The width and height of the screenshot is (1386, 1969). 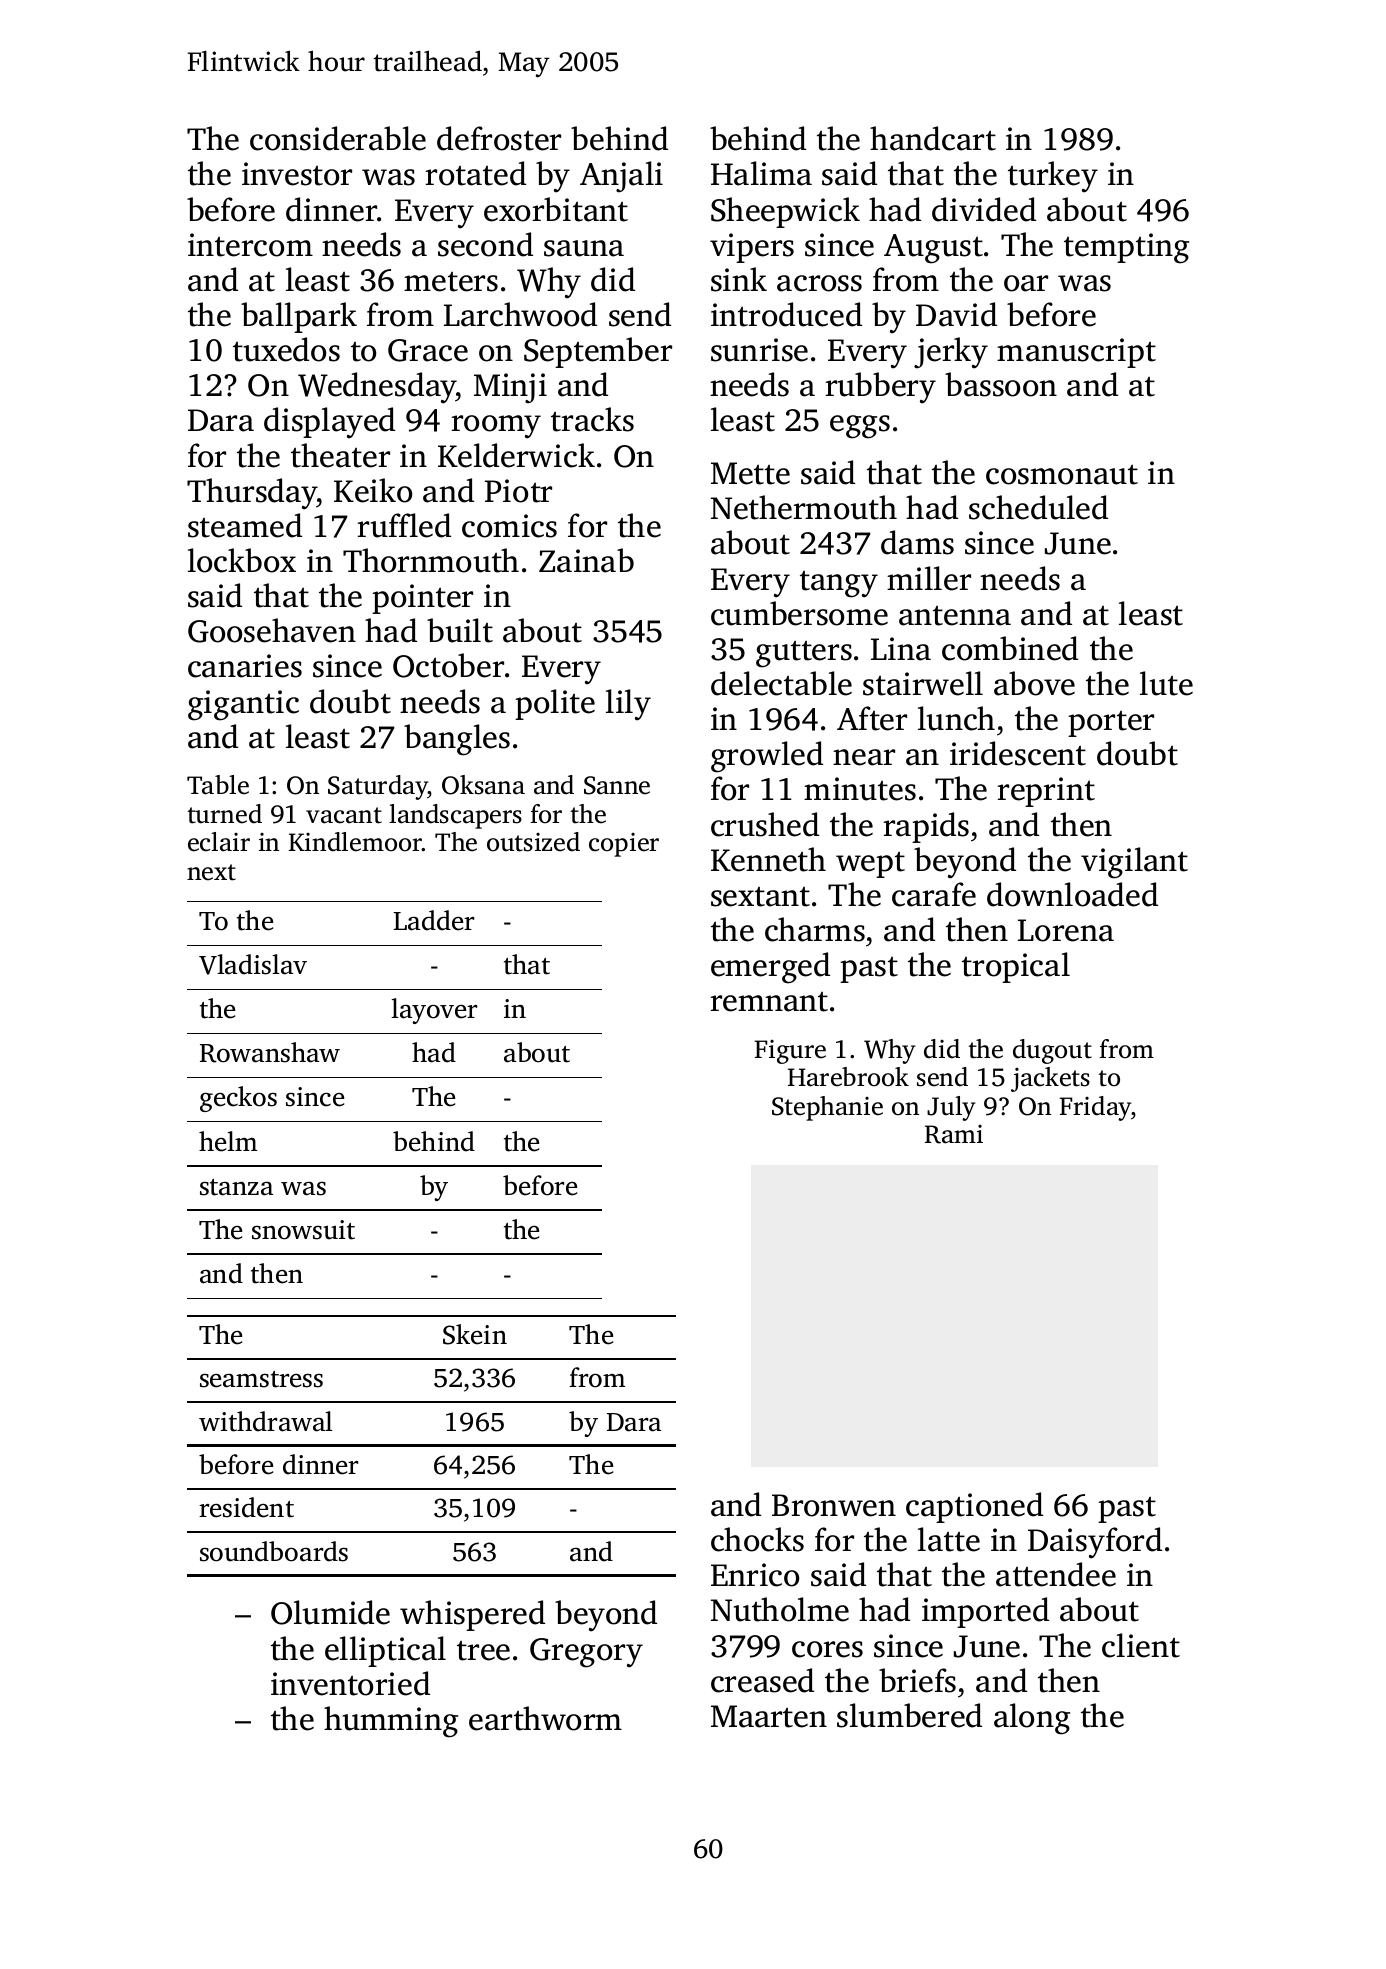 I want to click on inventoried, so click(x=350, y=1683).
